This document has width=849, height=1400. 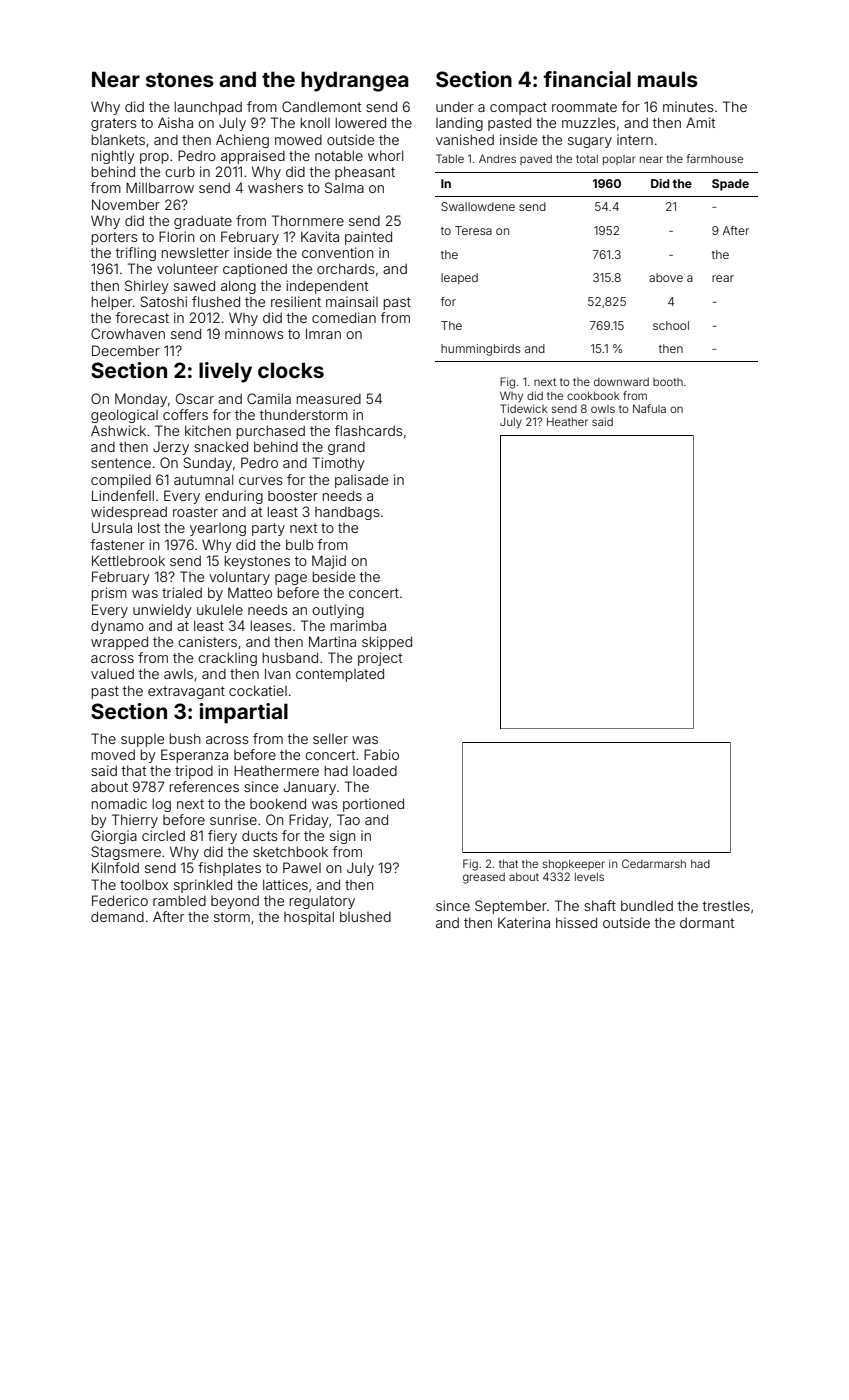 I want to click on geological, so click(x=124, y=416).
